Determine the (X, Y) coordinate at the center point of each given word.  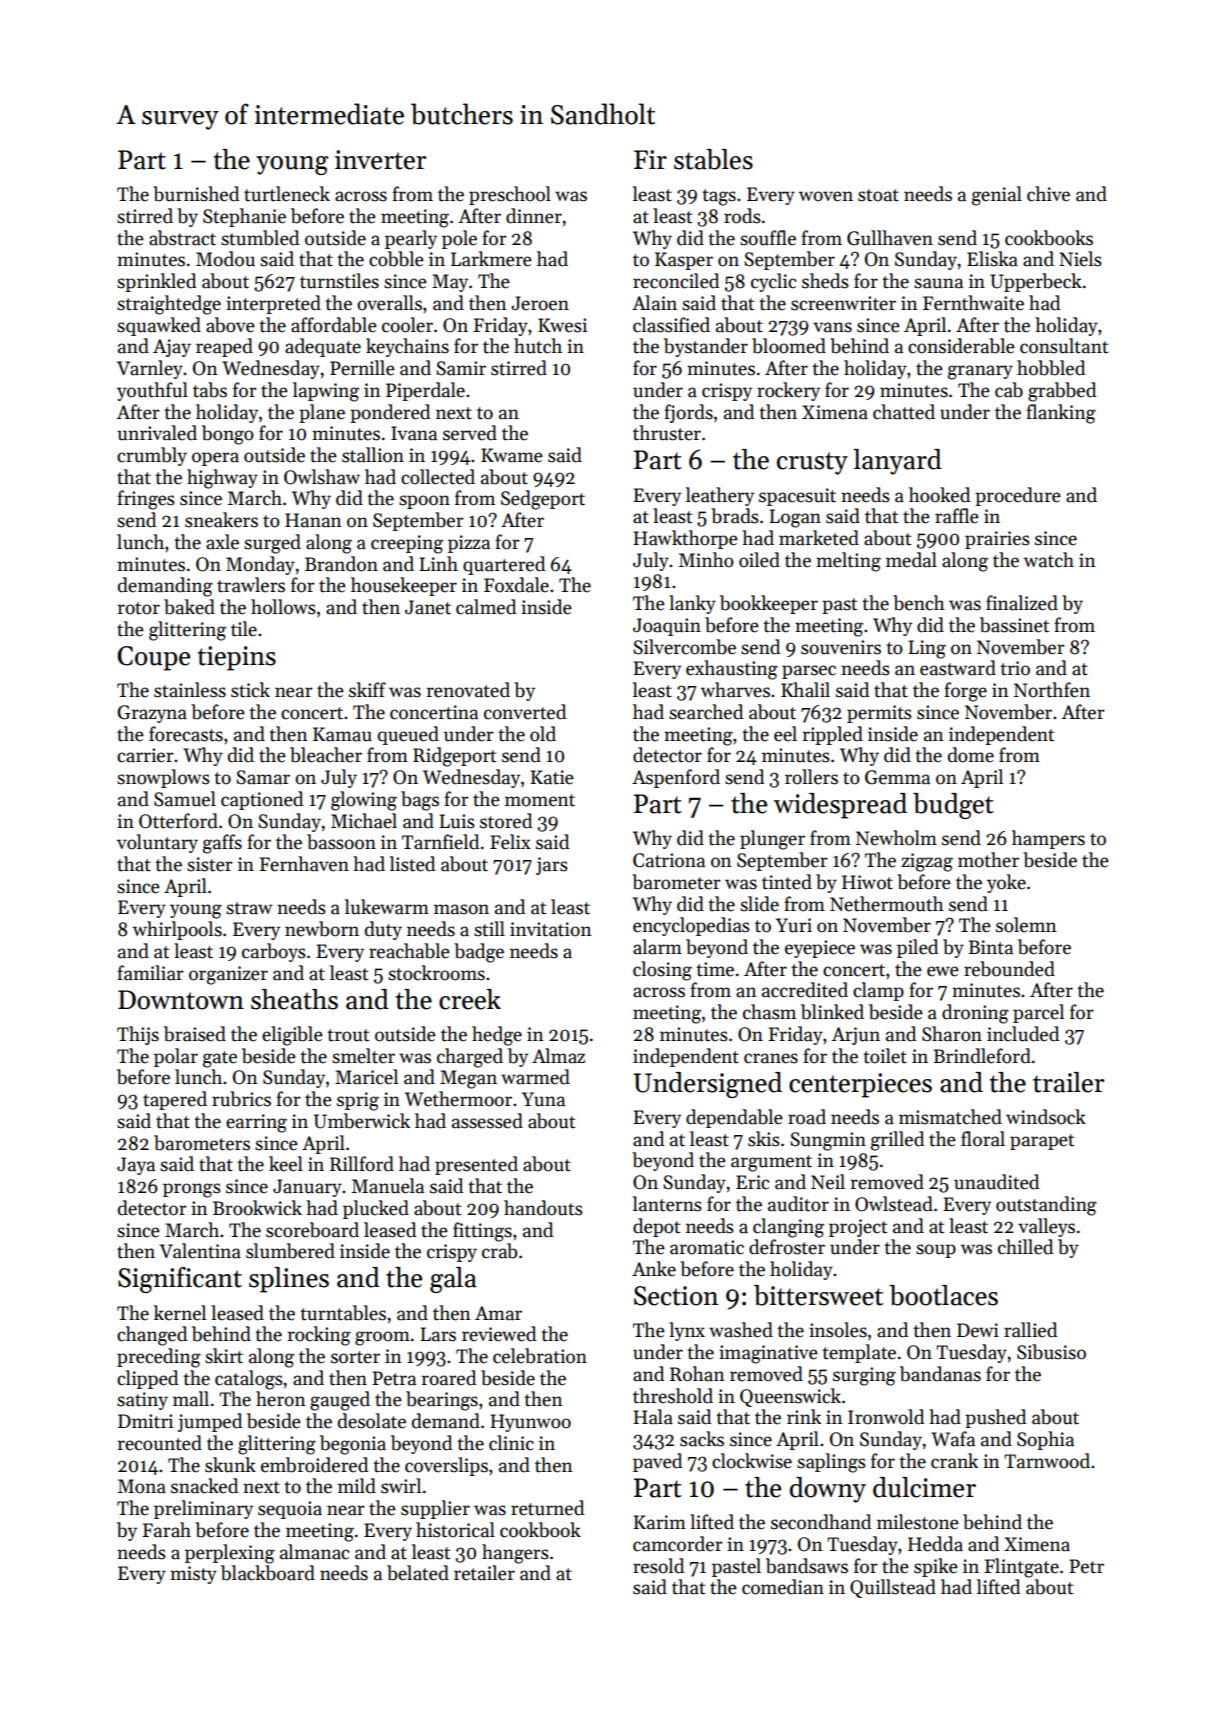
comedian (783, 1587)
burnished (196, 194)
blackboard (268, 1573)
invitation (551, 929)
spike (936, 1567)
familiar (150, 973)
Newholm (896, 838)
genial (997, 196)
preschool (510, 195)
